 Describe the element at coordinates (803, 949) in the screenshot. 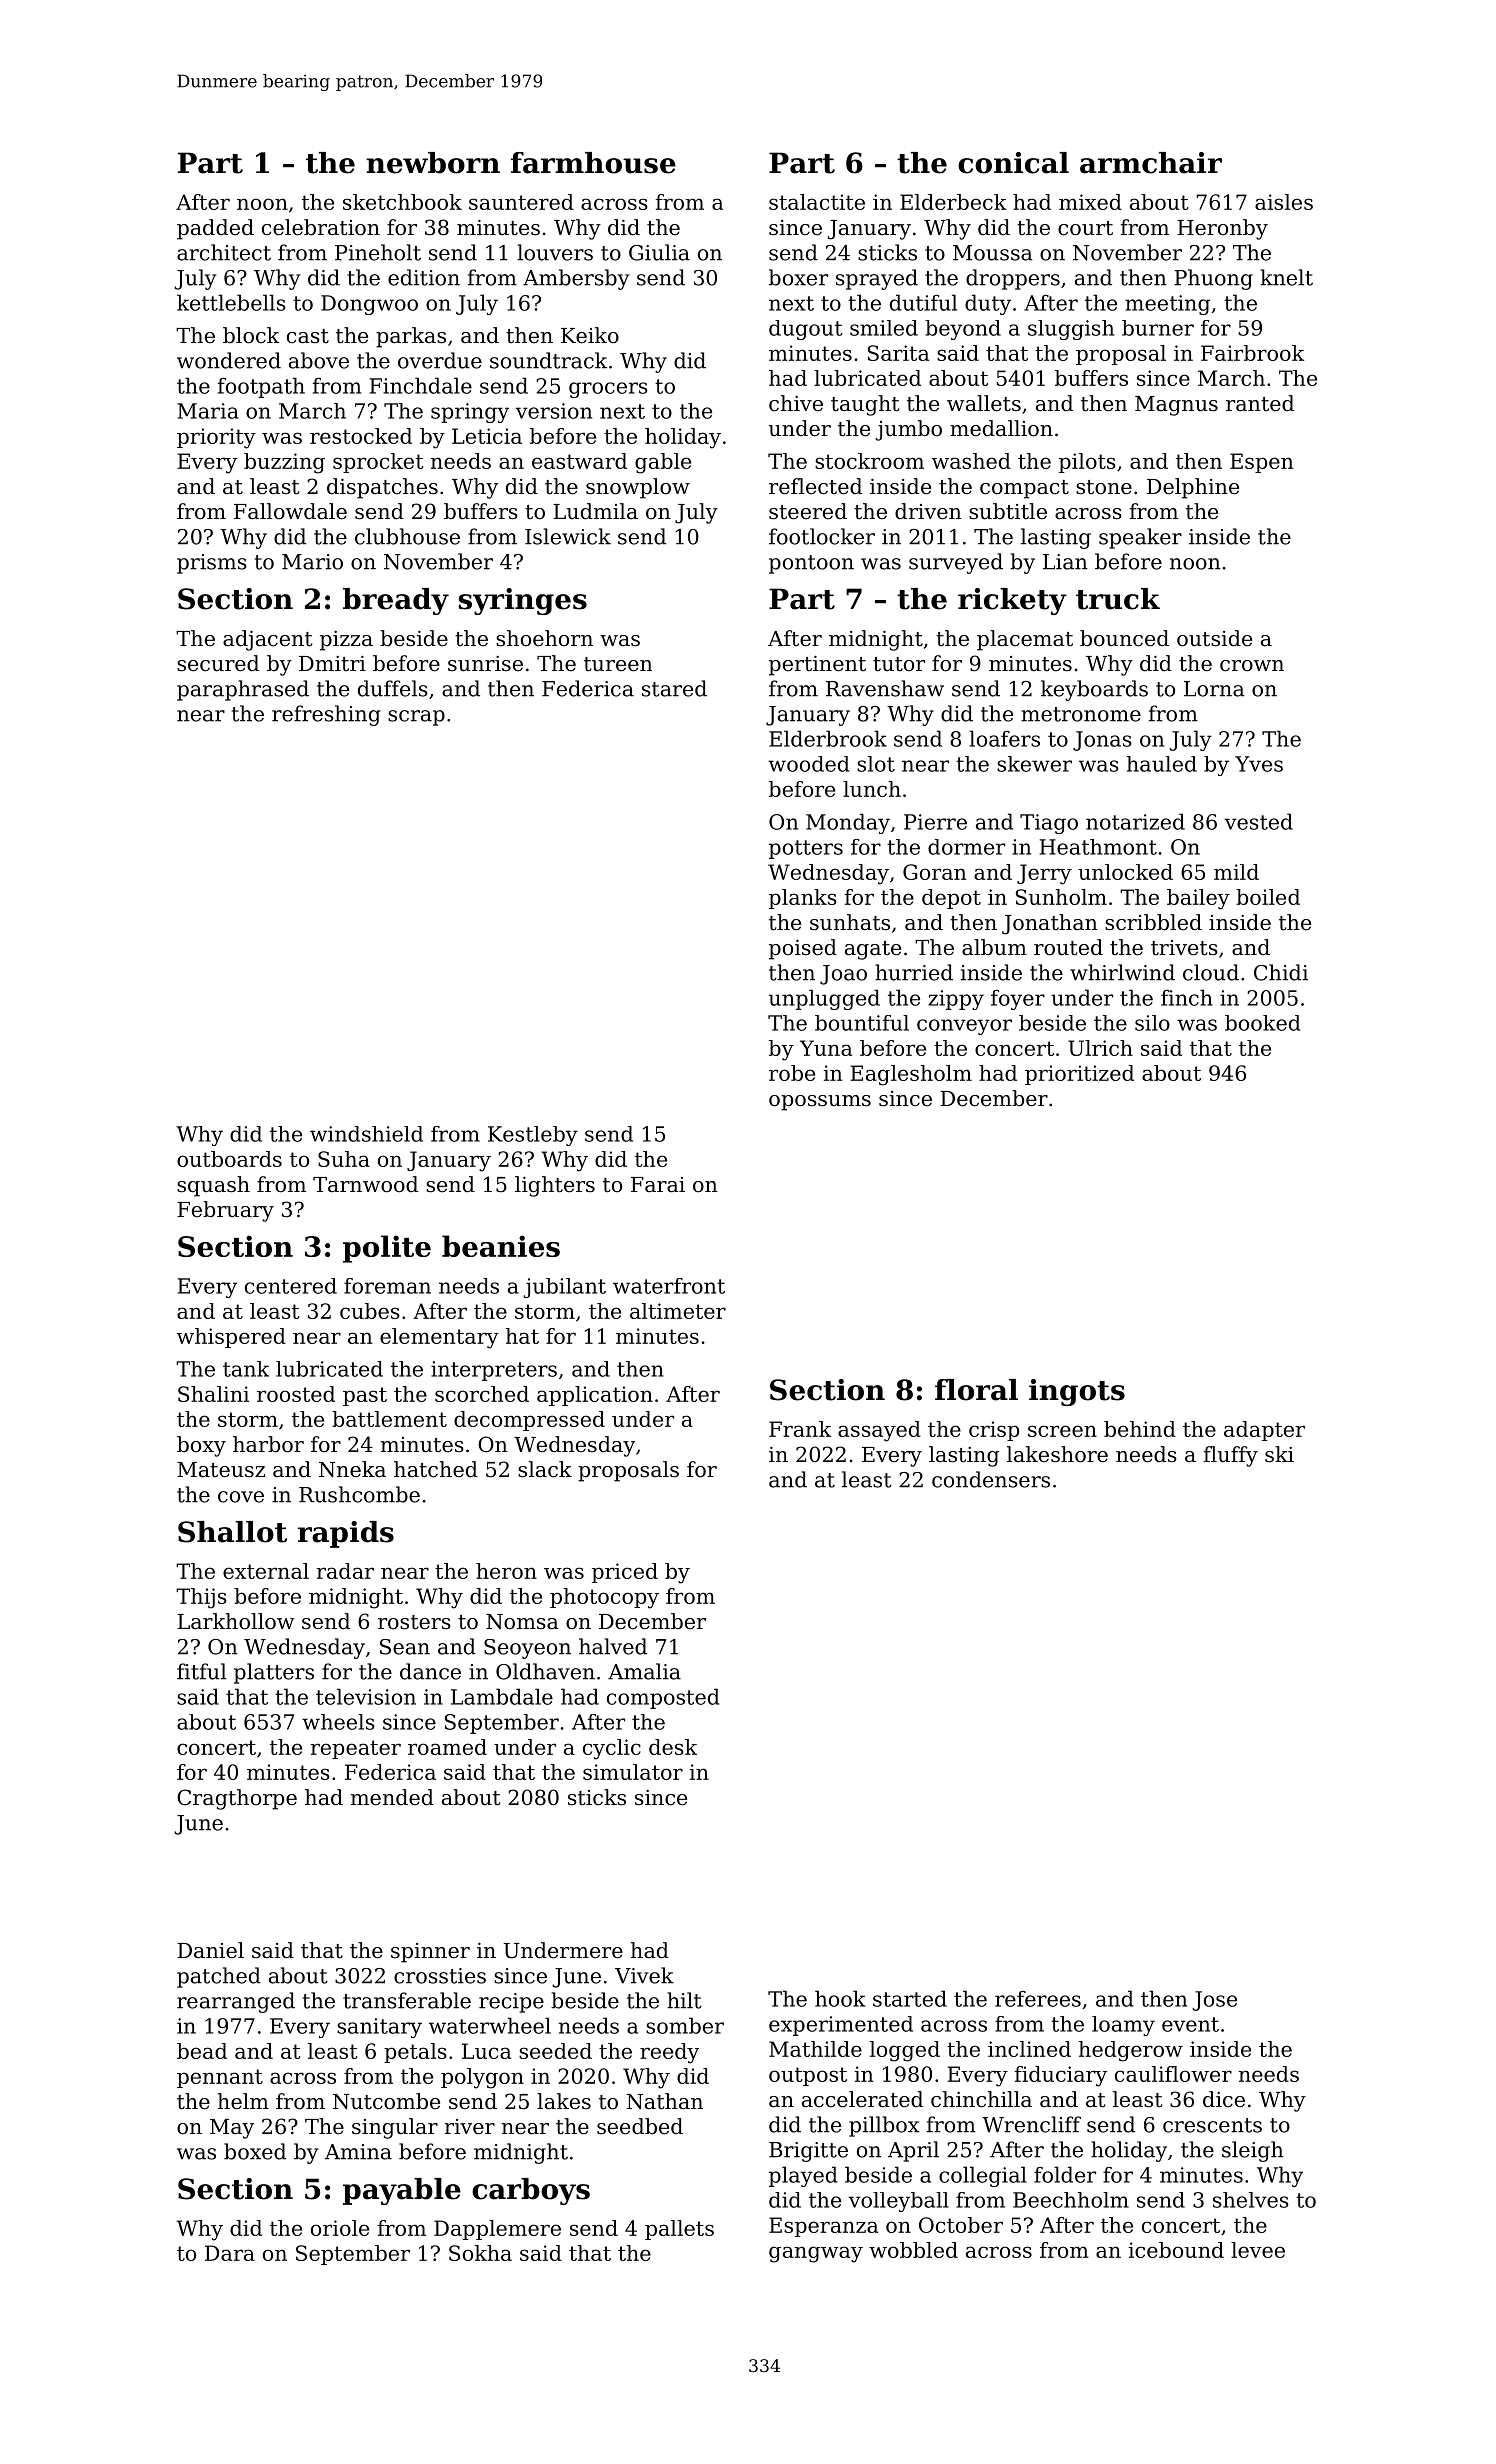

I see `poised` at that location.
